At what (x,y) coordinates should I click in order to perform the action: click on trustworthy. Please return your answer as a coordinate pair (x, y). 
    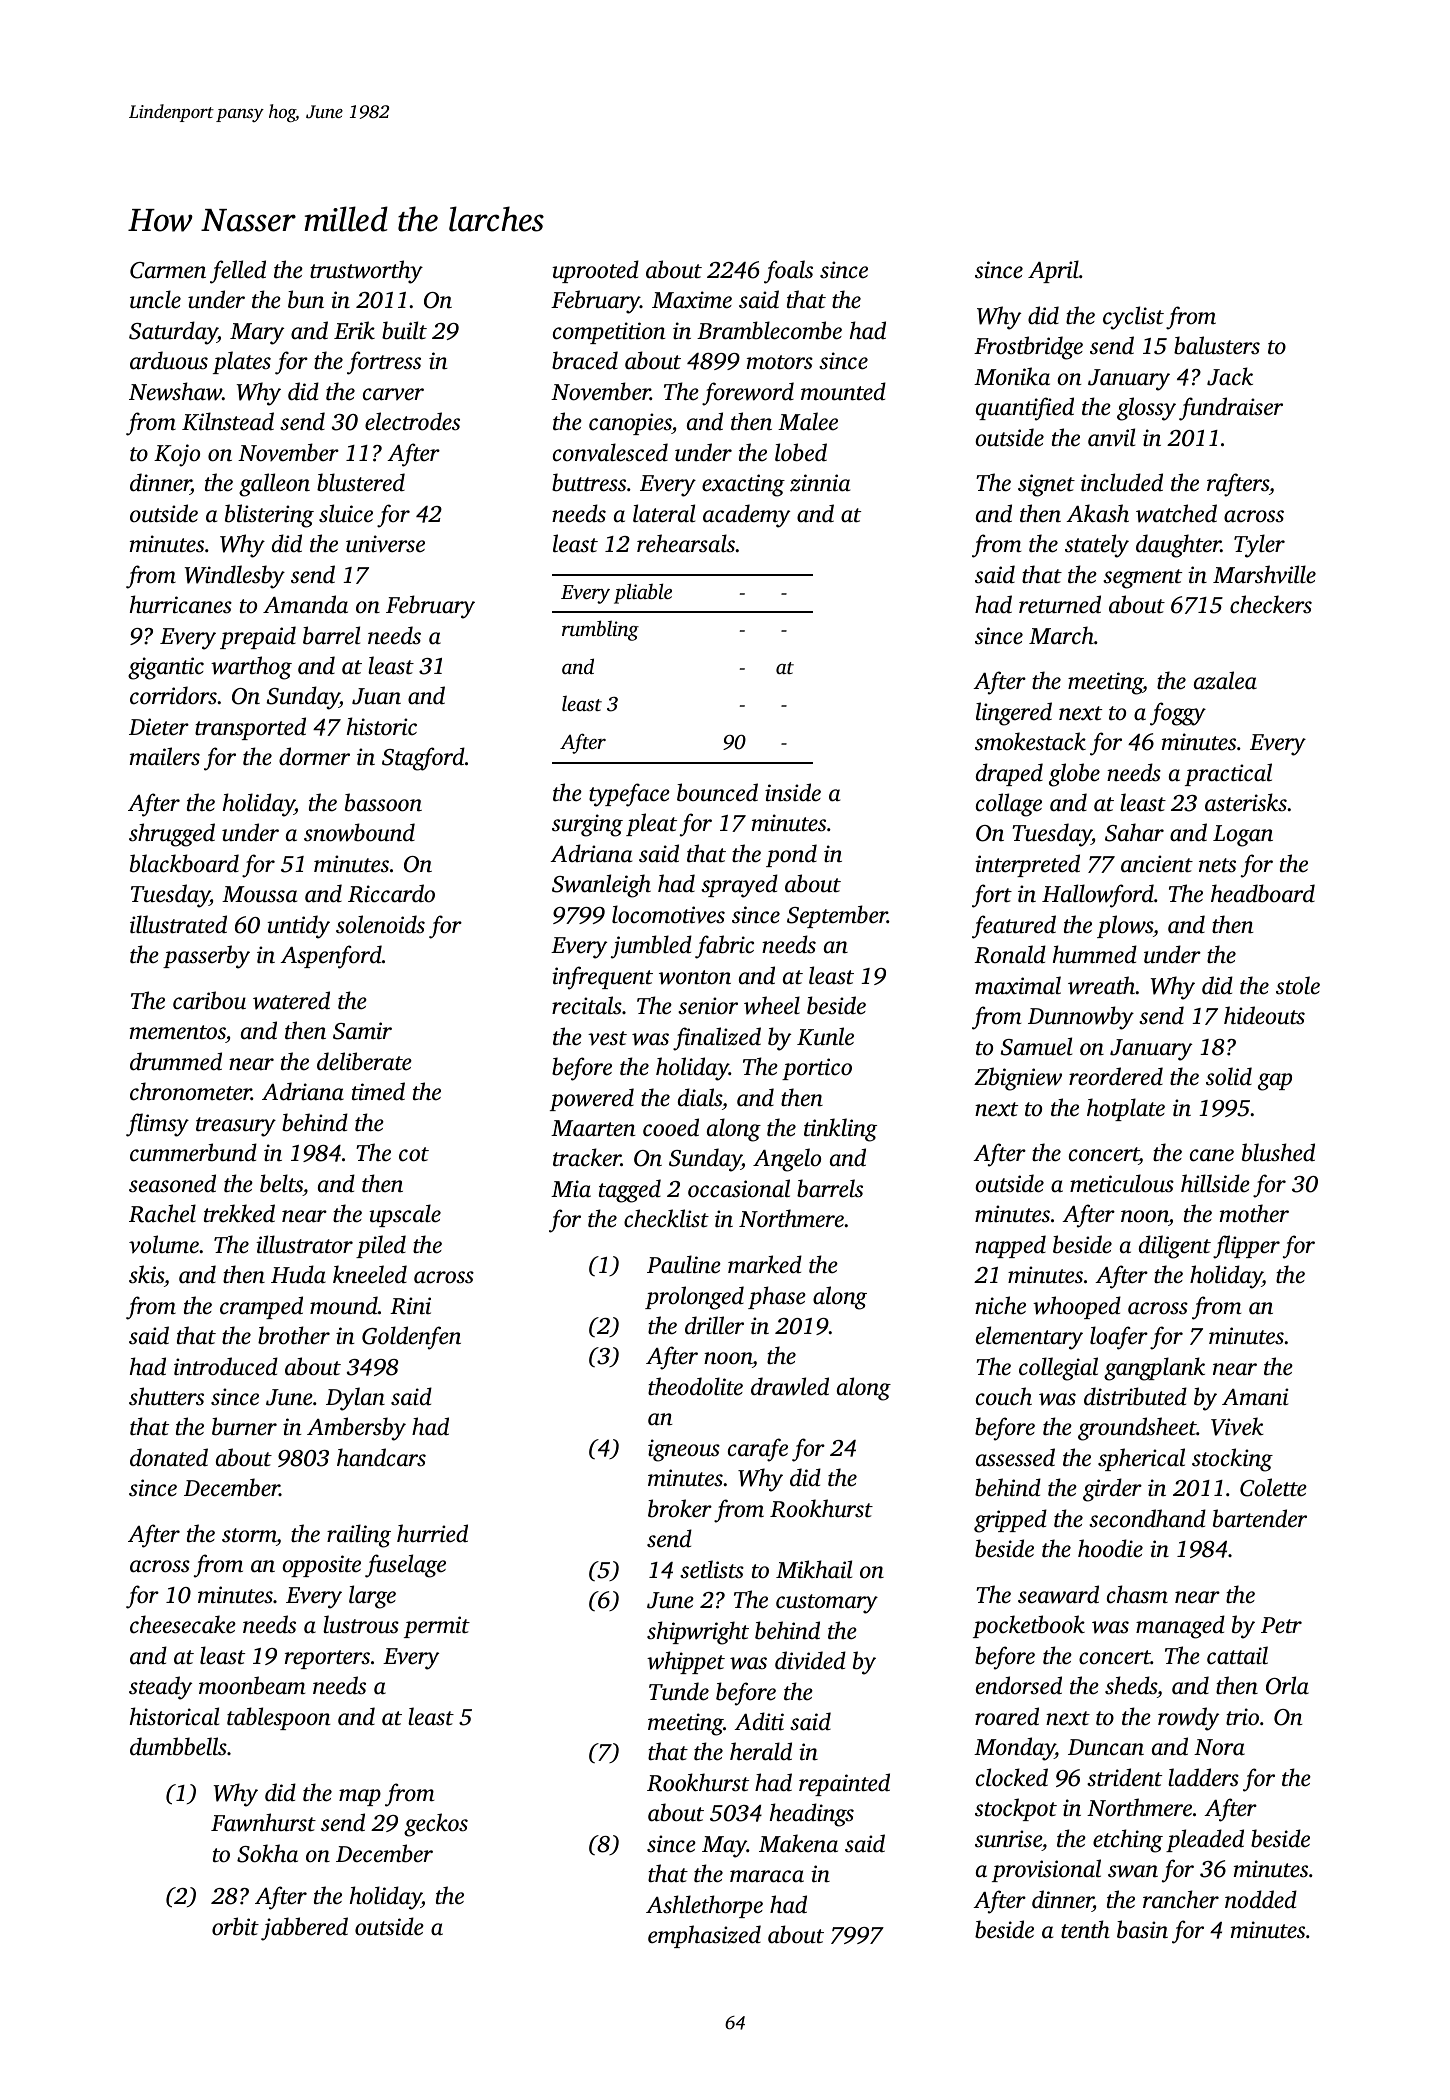
    Looking at the image, I should click on (366, 272).
